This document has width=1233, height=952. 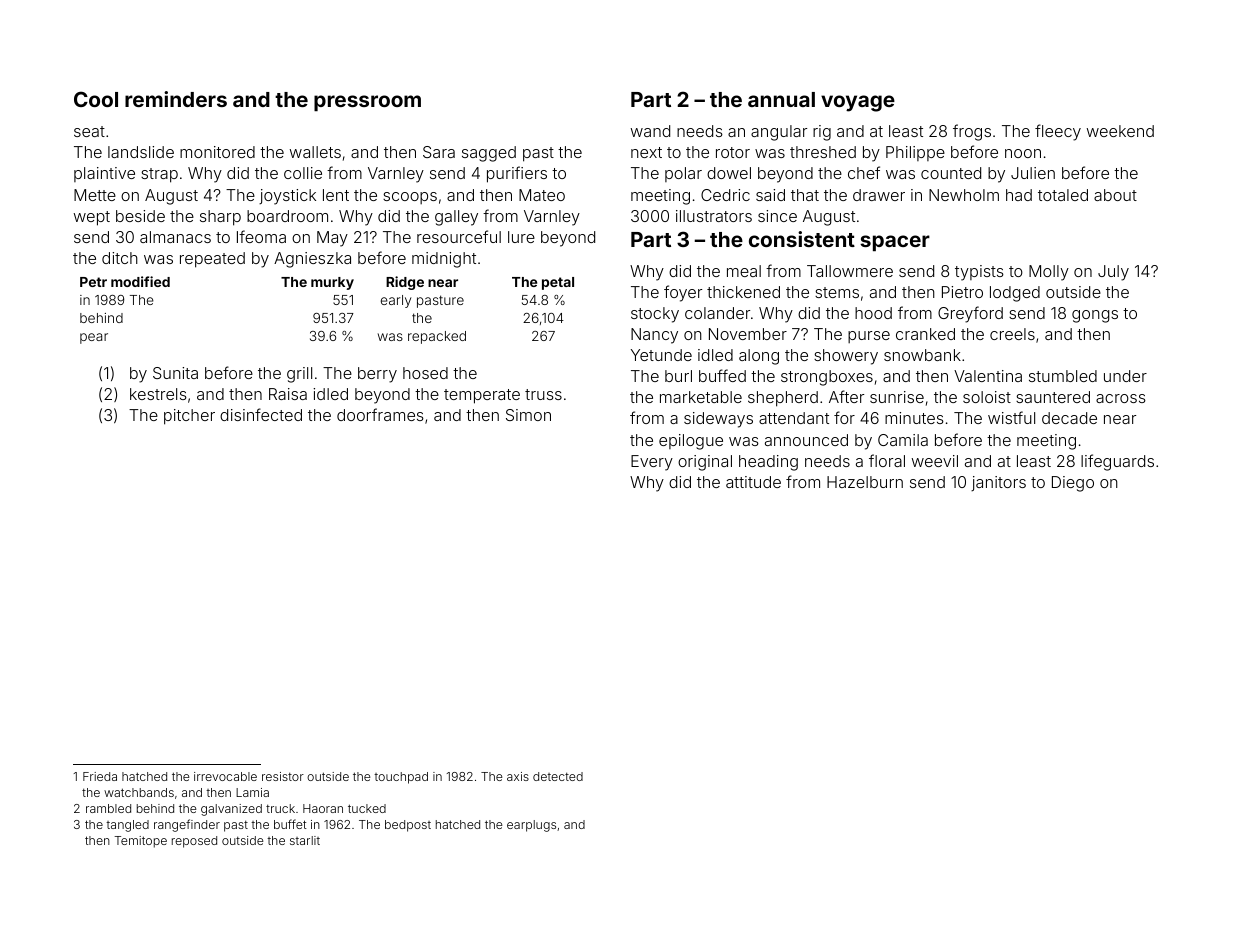 I want to click on had, so click(x=1019, y=195).
